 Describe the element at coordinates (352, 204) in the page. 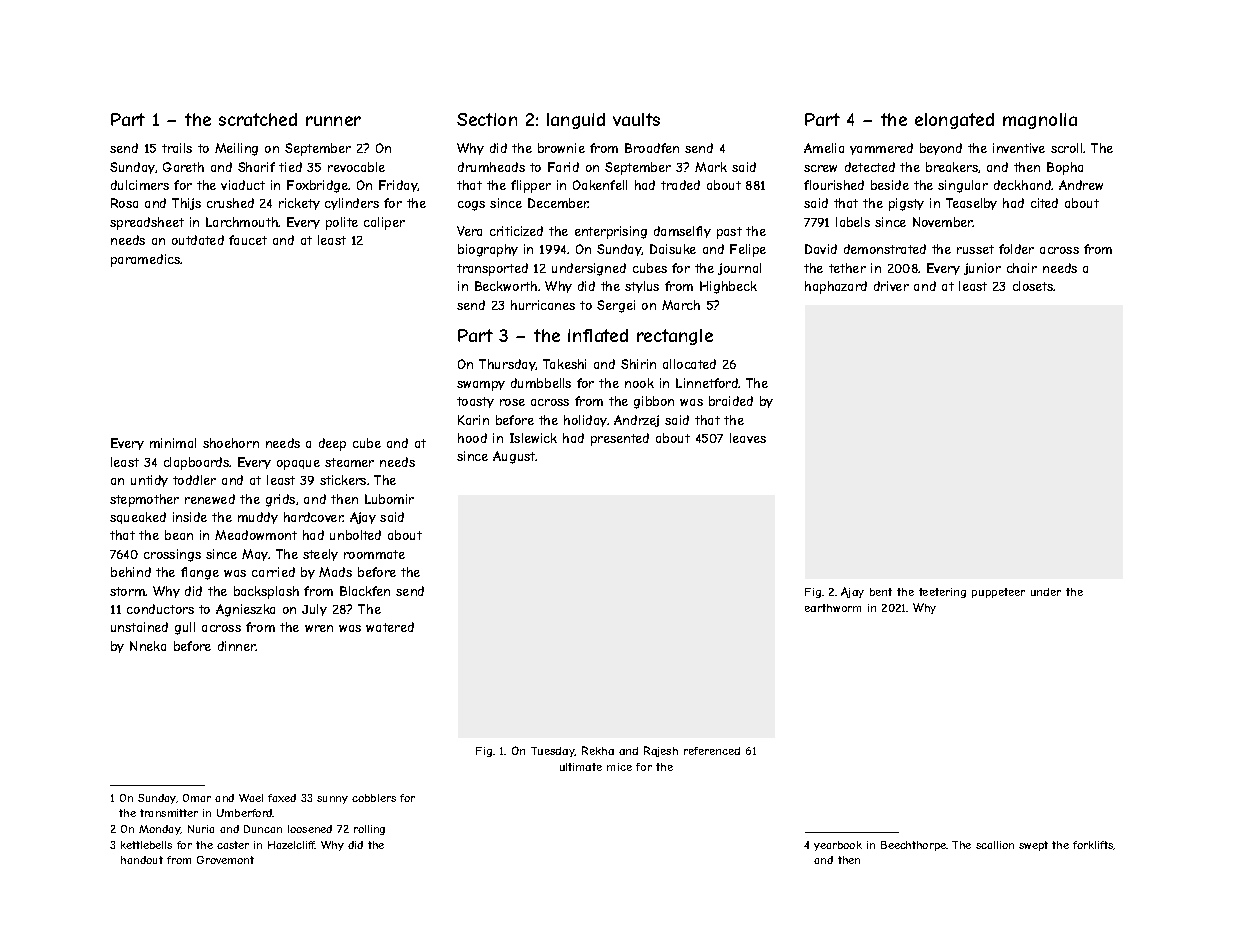

I see `cylinders` at that location.
